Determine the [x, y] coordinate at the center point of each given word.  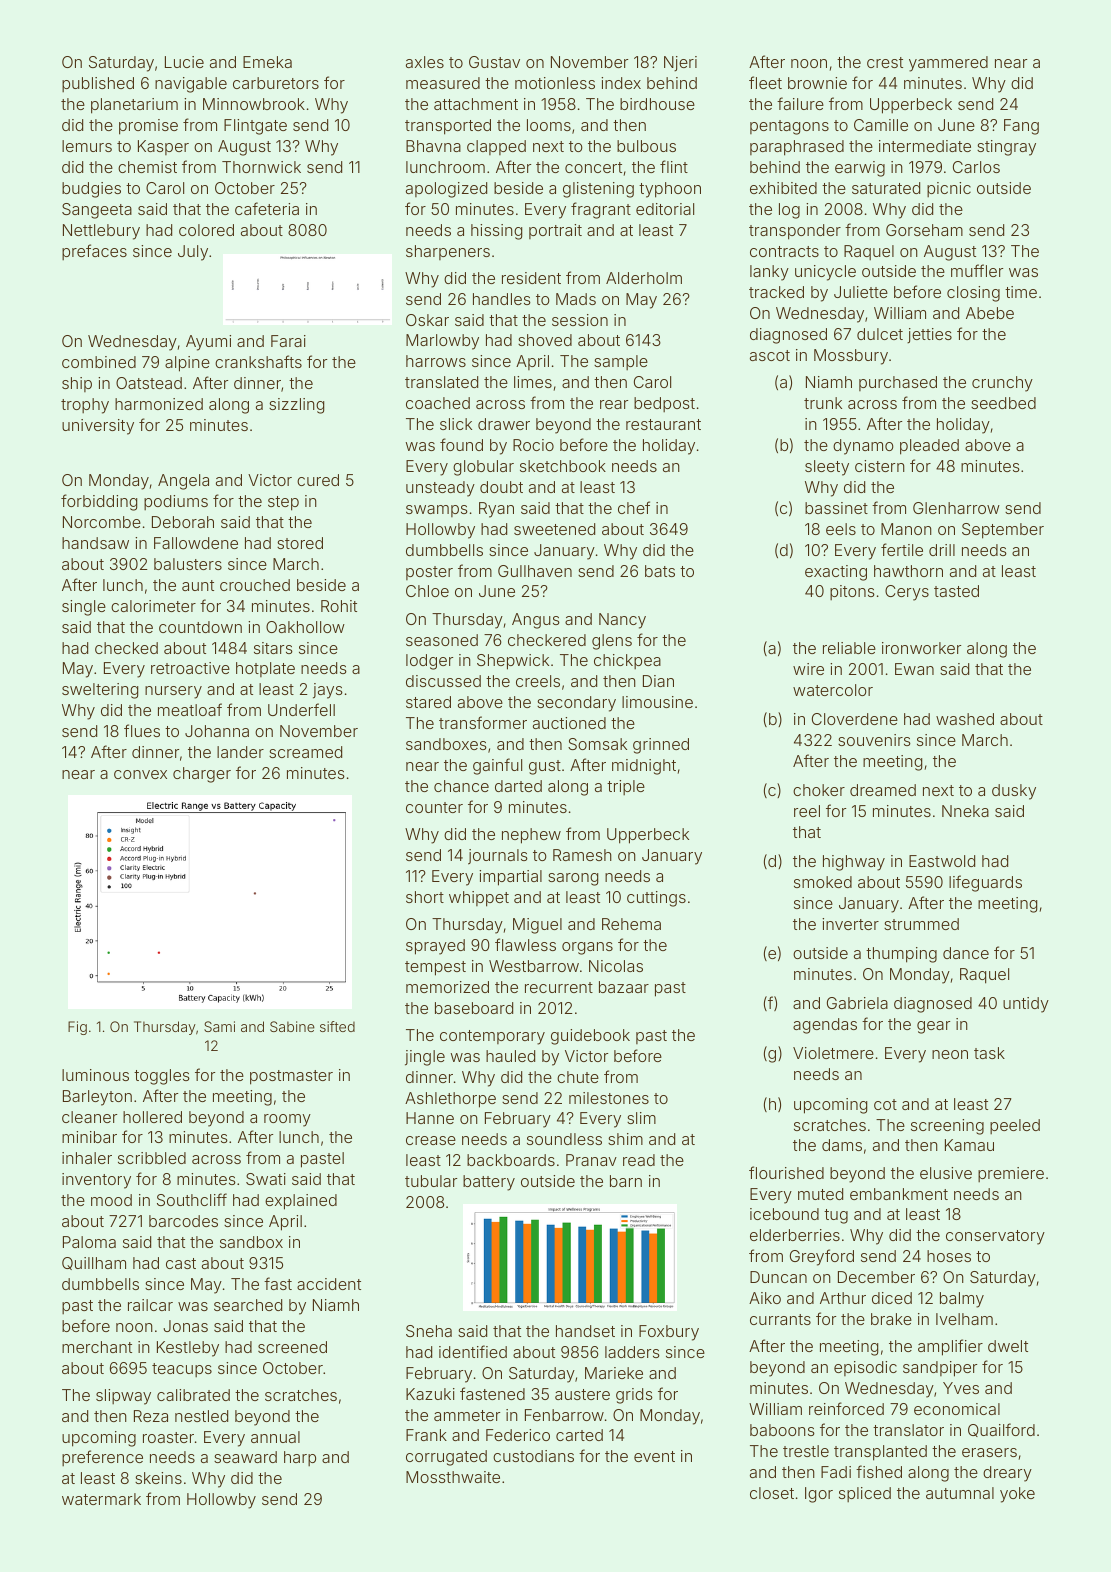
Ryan [496, 510]
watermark [101, 1499]
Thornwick [261, 167]
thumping [901, 955]
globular [483, 468]
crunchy [1002, 384]
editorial [665, 209]
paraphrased [797, 148]
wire [808, 669]
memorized [447, 987]
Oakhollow [305, 627]
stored [300, 543]
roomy [287, 1120]
